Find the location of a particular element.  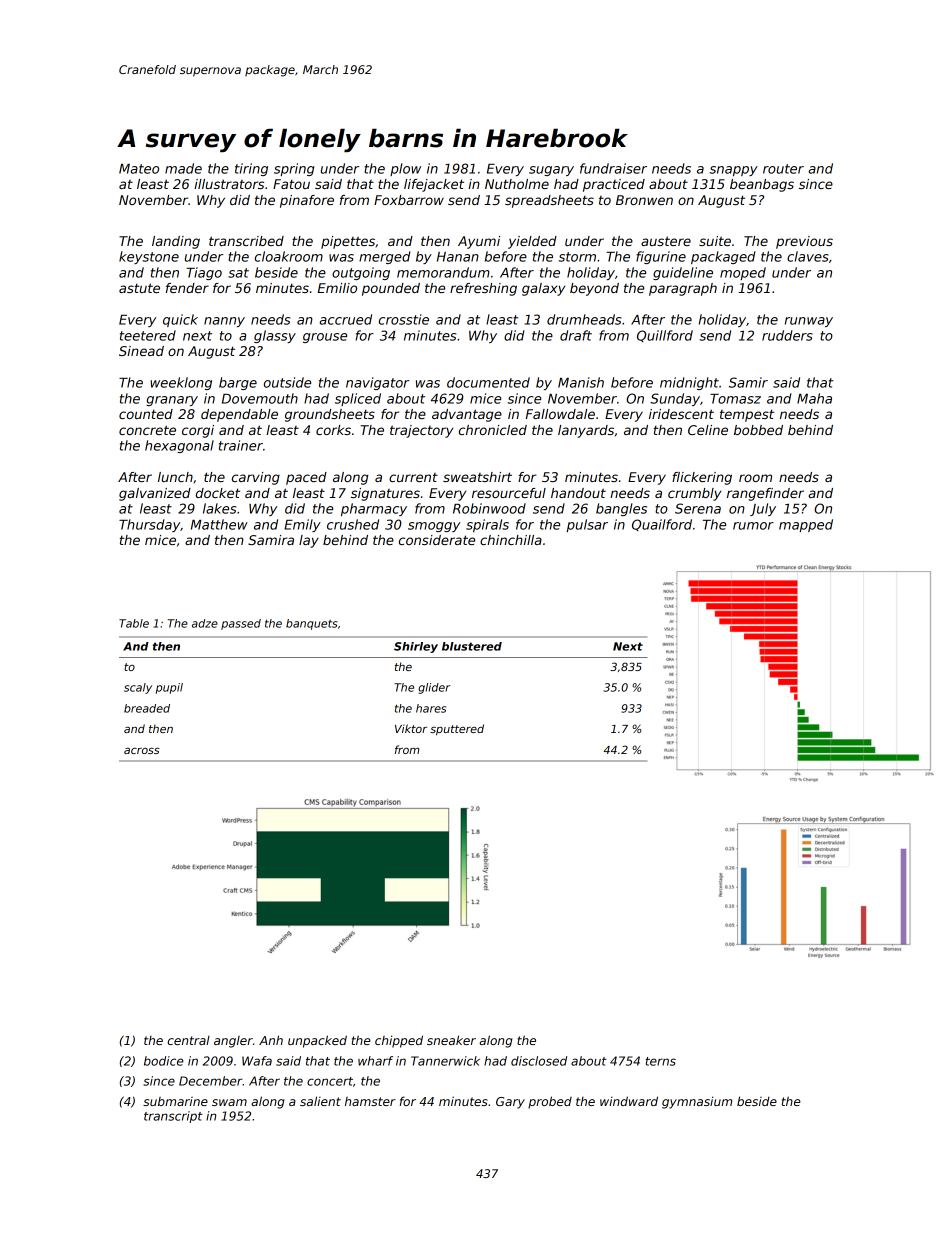

mapped is located at coordinates (806, 525).
